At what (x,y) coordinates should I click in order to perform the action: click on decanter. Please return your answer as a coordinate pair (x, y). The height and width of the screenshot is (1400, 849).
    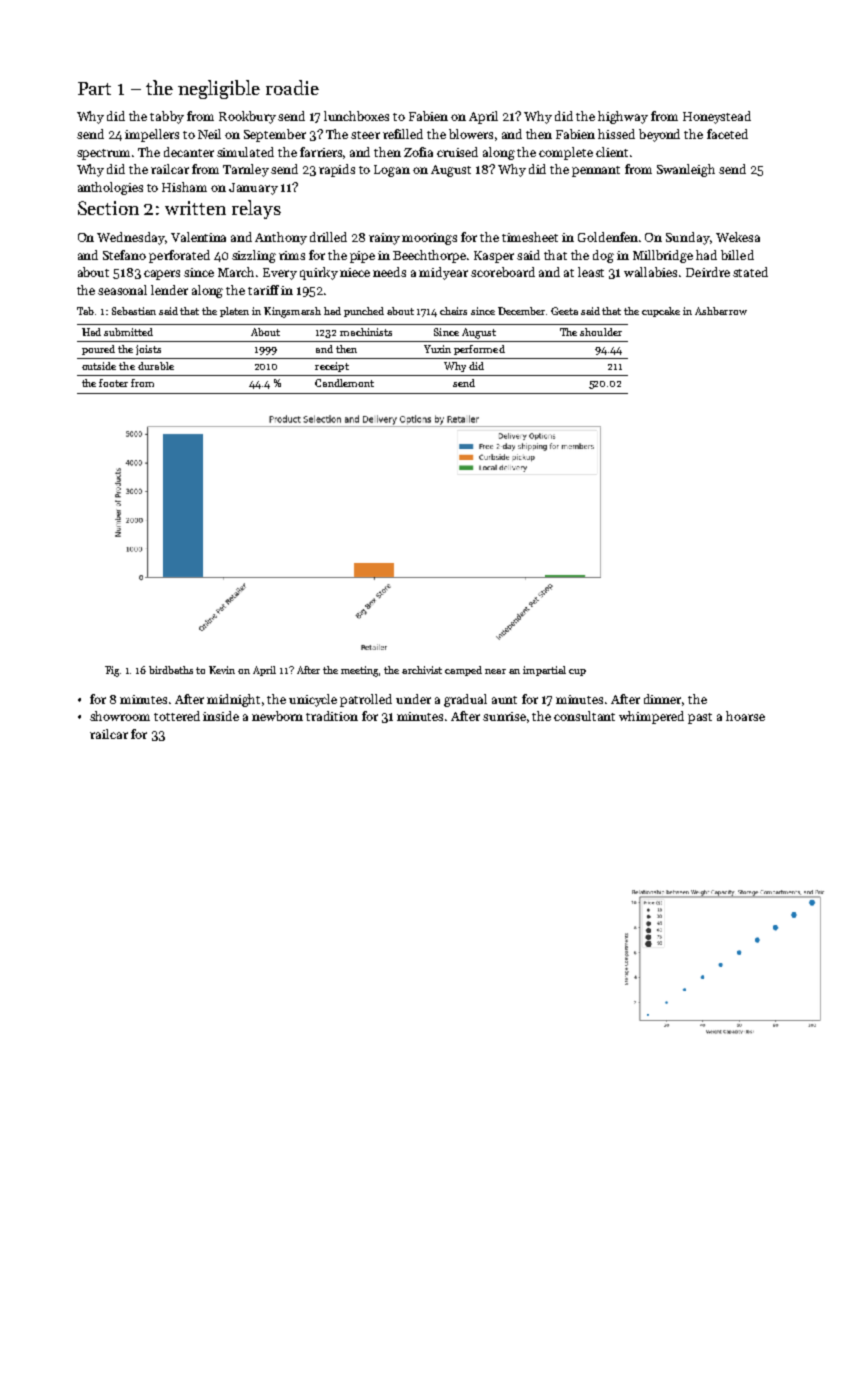
    Looking at the image, I should click on (189, 152).
